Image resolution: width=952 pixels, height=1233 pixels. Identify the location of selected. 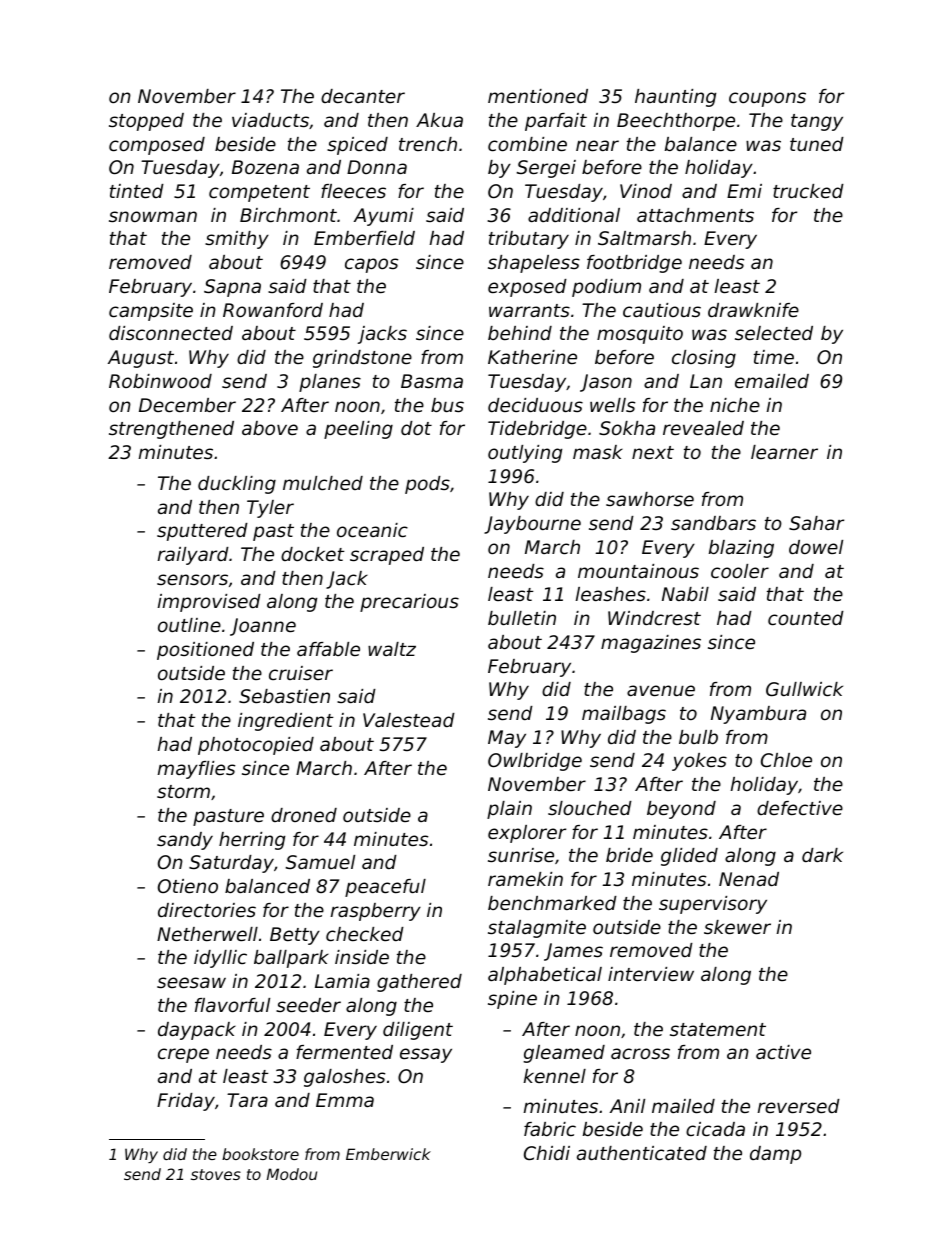
(774, 333).
